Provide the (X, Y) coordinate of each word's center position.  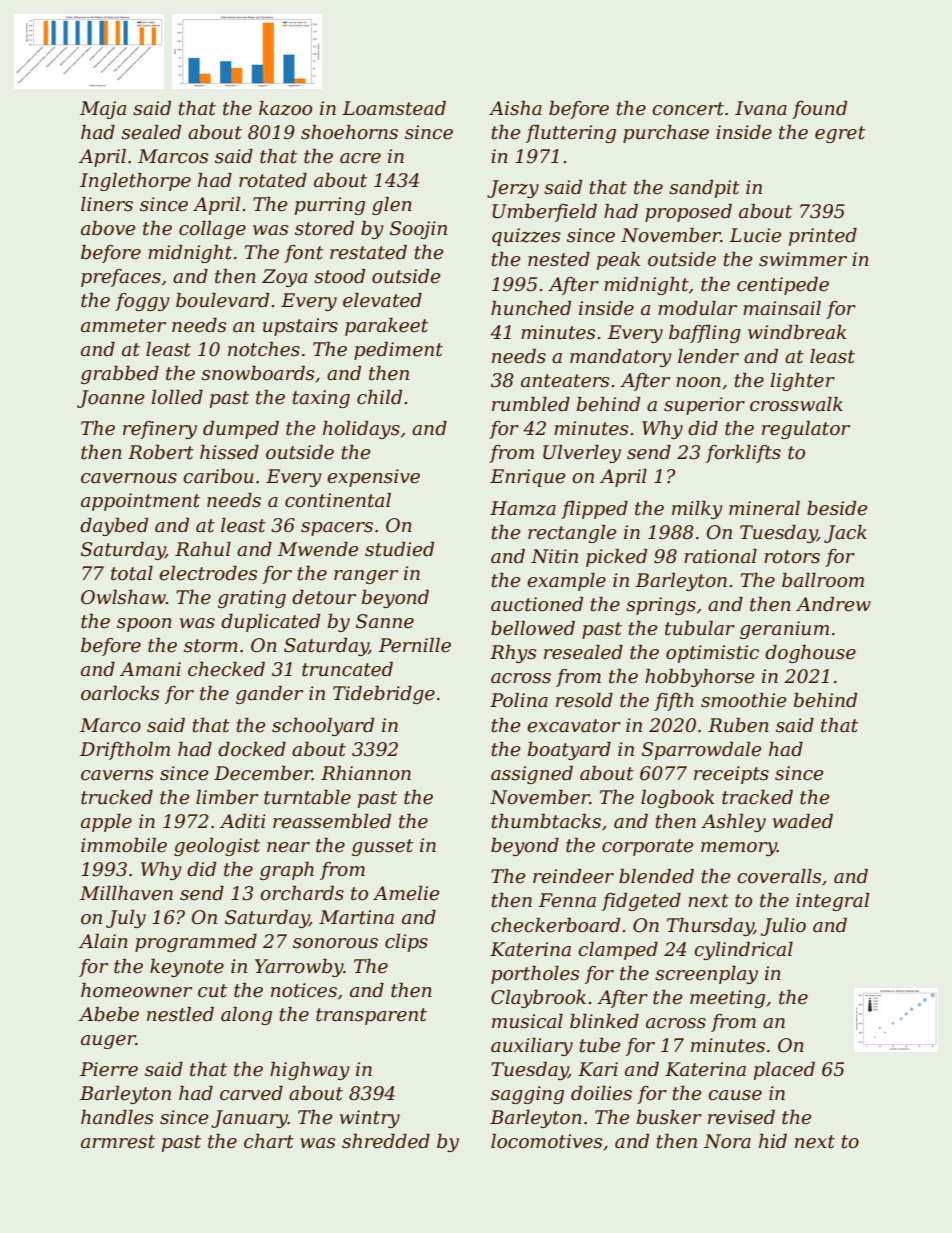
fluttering (571, 134)
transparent (371, 1016)
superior (704, 406)
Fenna (567, 900)
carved (251, 1093)
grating (252, 599)
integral (832, 902)
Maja (103, 110)
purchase (666, 134)
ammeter (123, 326)
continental (338, 500)
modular (697, 308)
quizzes (526, 237)
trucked (117, 797)
